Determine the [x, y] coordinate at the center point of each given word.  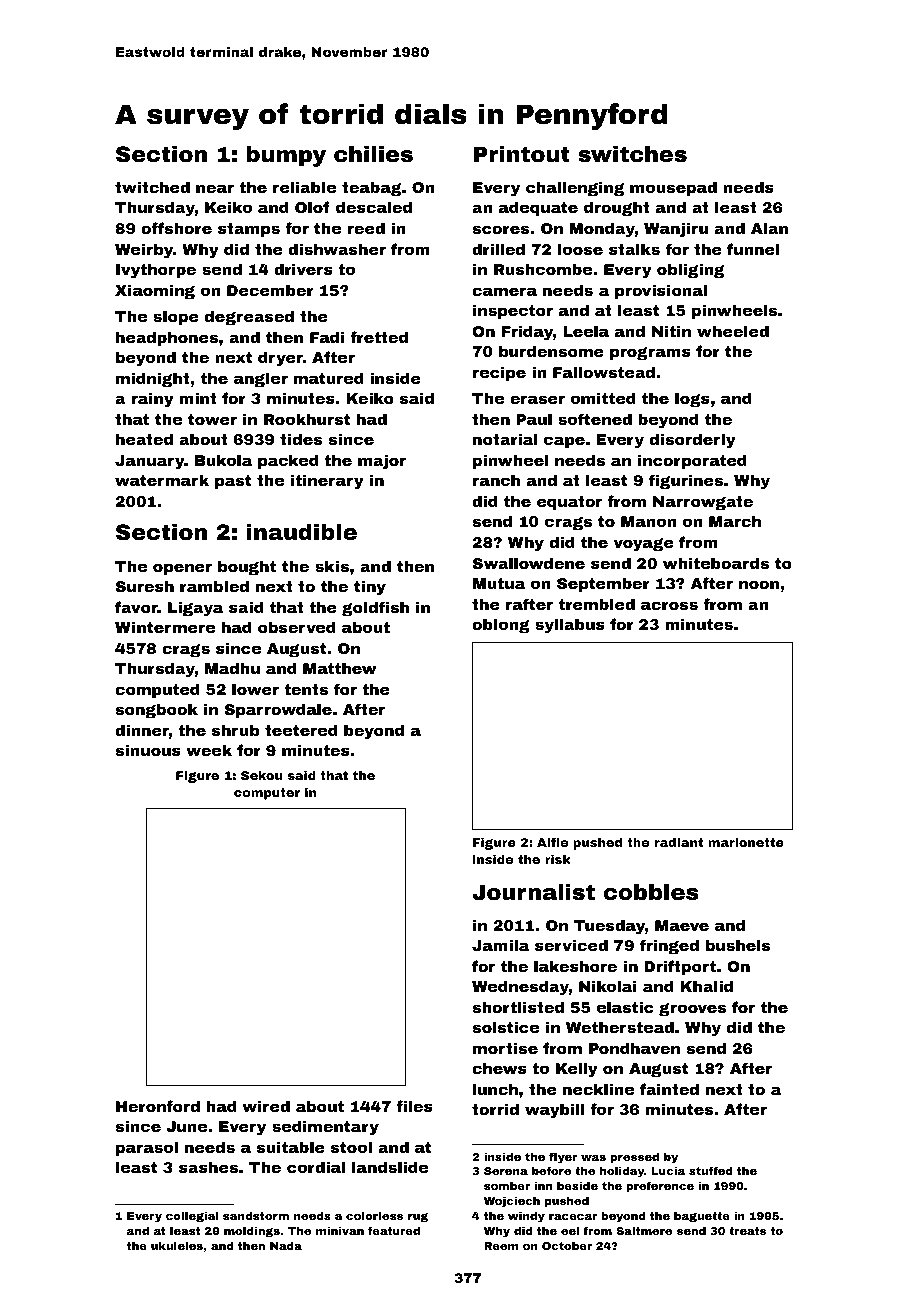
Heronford [158, 1106]
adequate [538, 208]
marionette [746, 842]
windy [526, 1217]
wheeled [733, 331]
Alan [769, 228]
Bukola [223, 460]
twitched [152, 187]
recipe [499, 373]
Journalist [533, 892]
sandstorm [256, 1215]
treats [747, 1231]
